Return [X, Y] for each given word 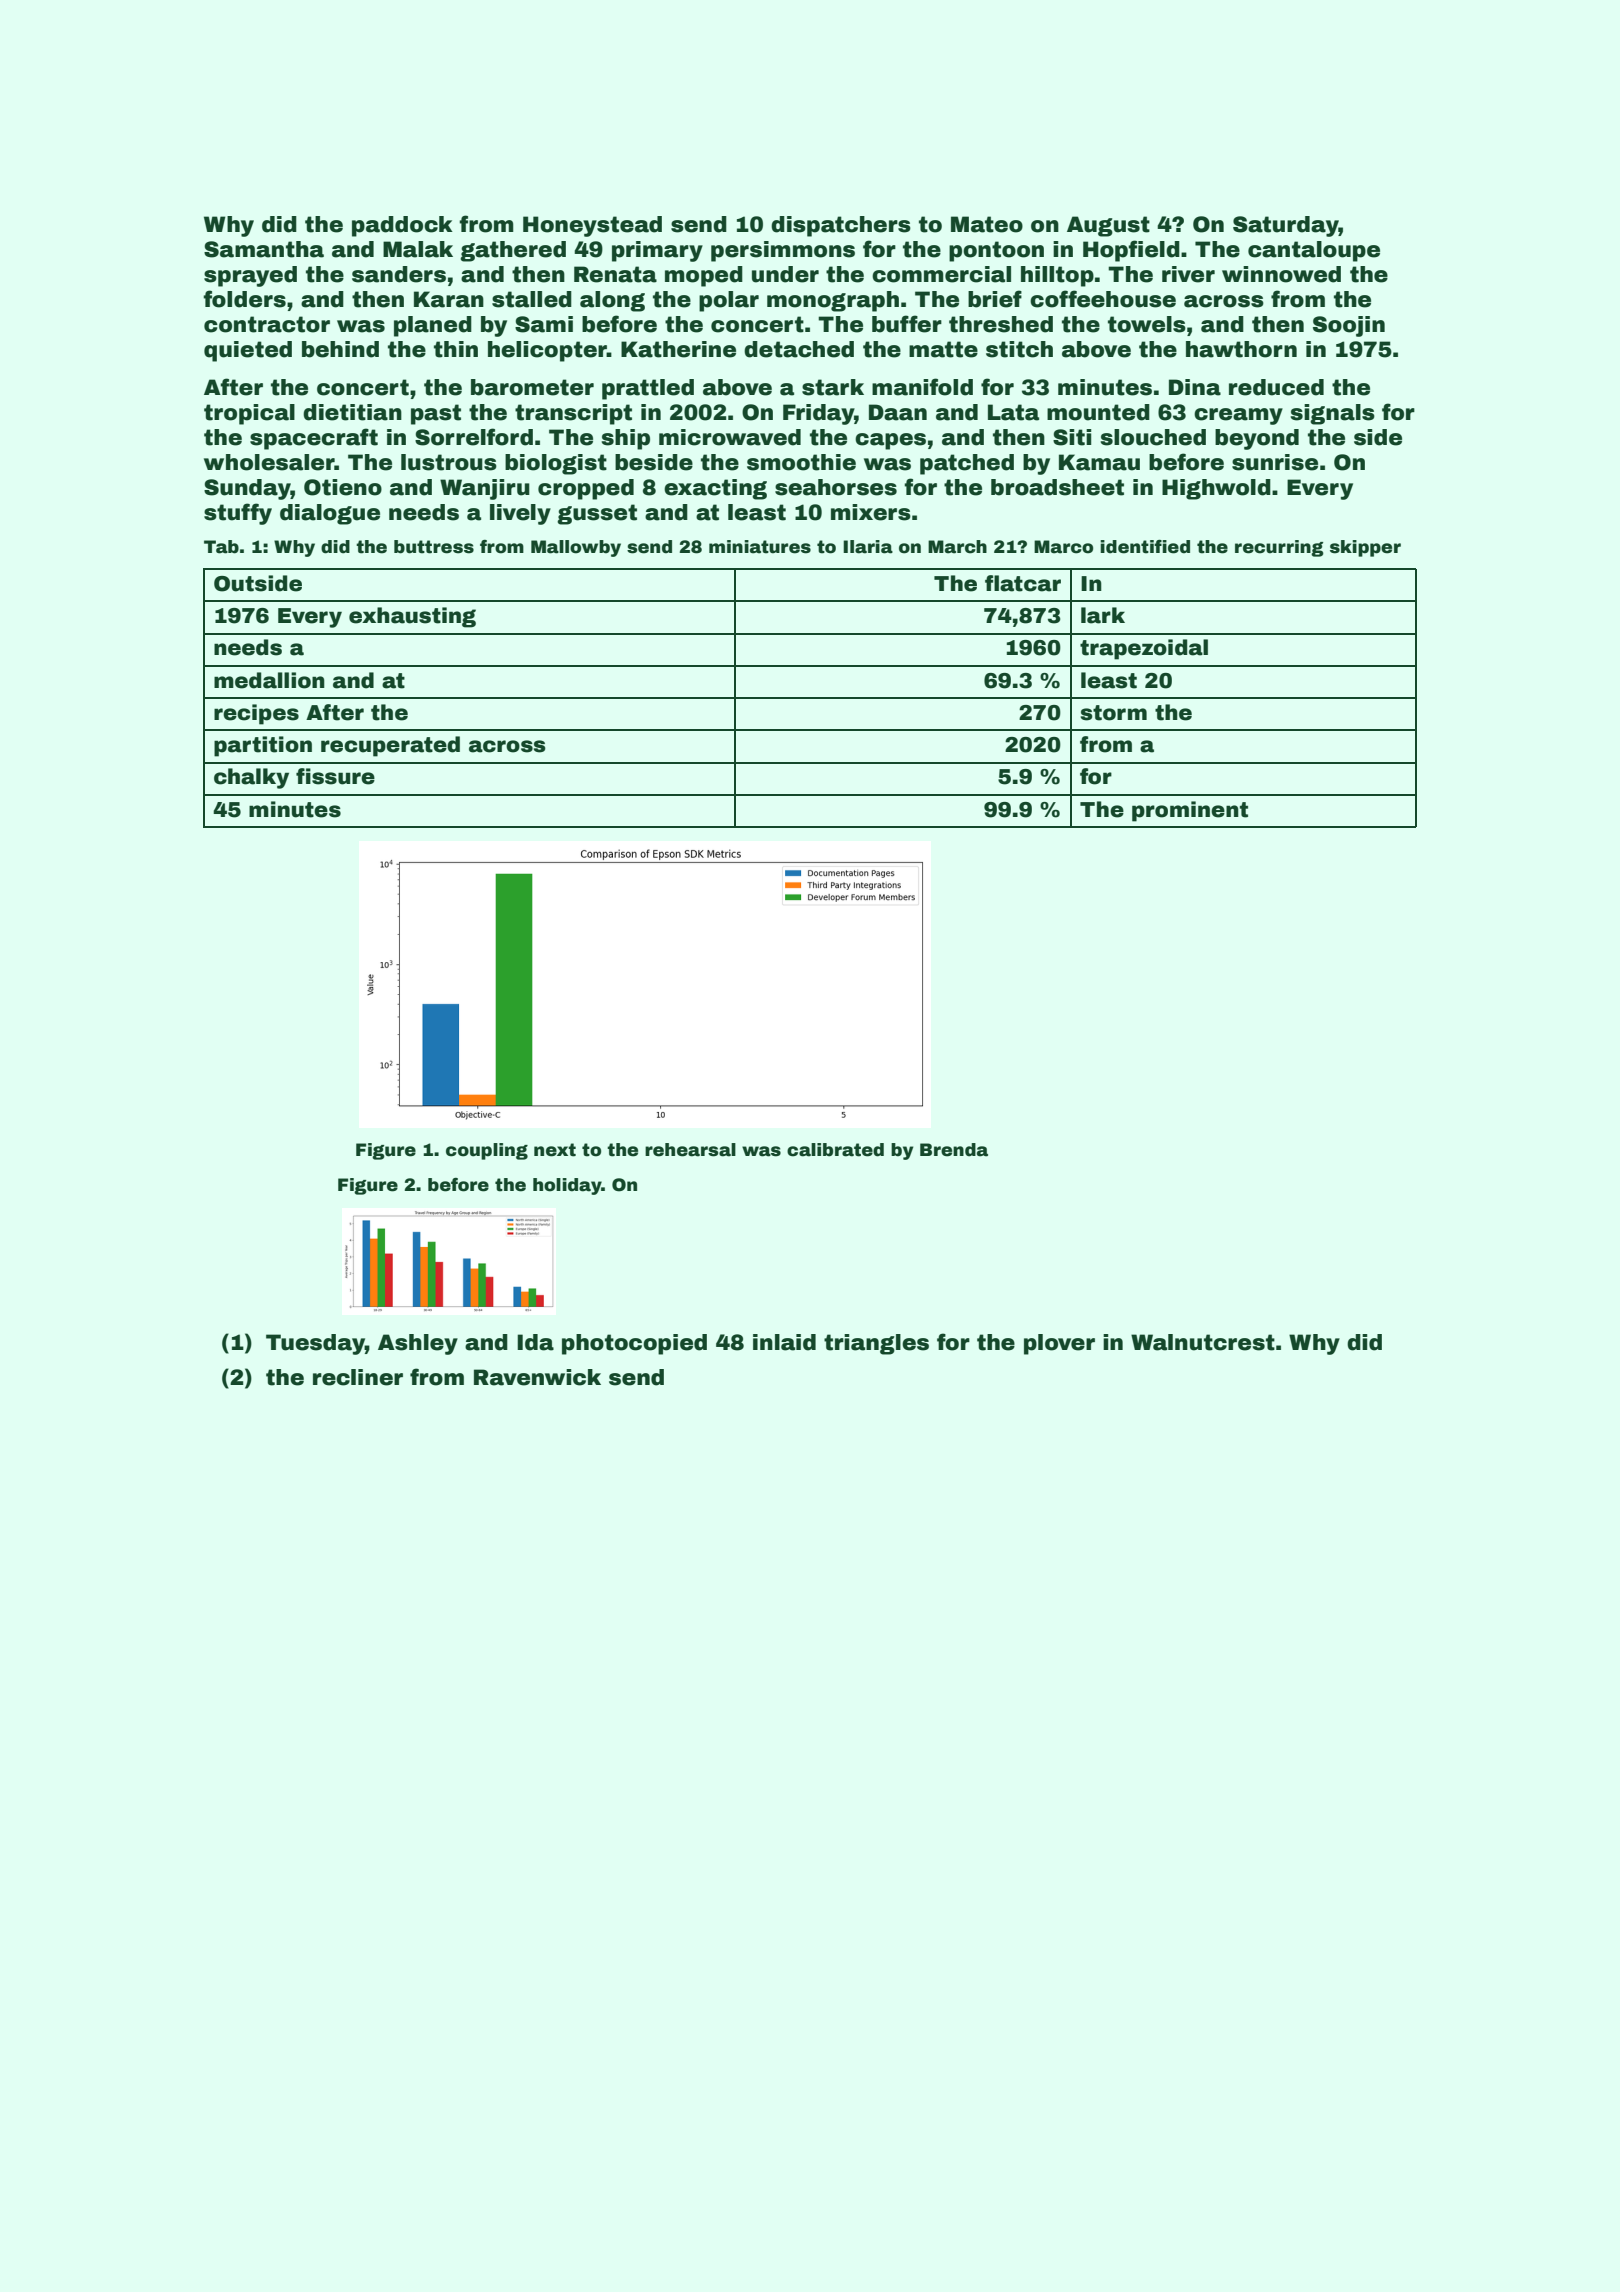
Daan [898, 412]
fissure [335, 776]
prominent [1190, 811]
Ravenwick [537, 1377]
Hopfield [1131, 251]
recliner [358, 1377]
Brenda [954, 1150]
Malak [418, 249]
